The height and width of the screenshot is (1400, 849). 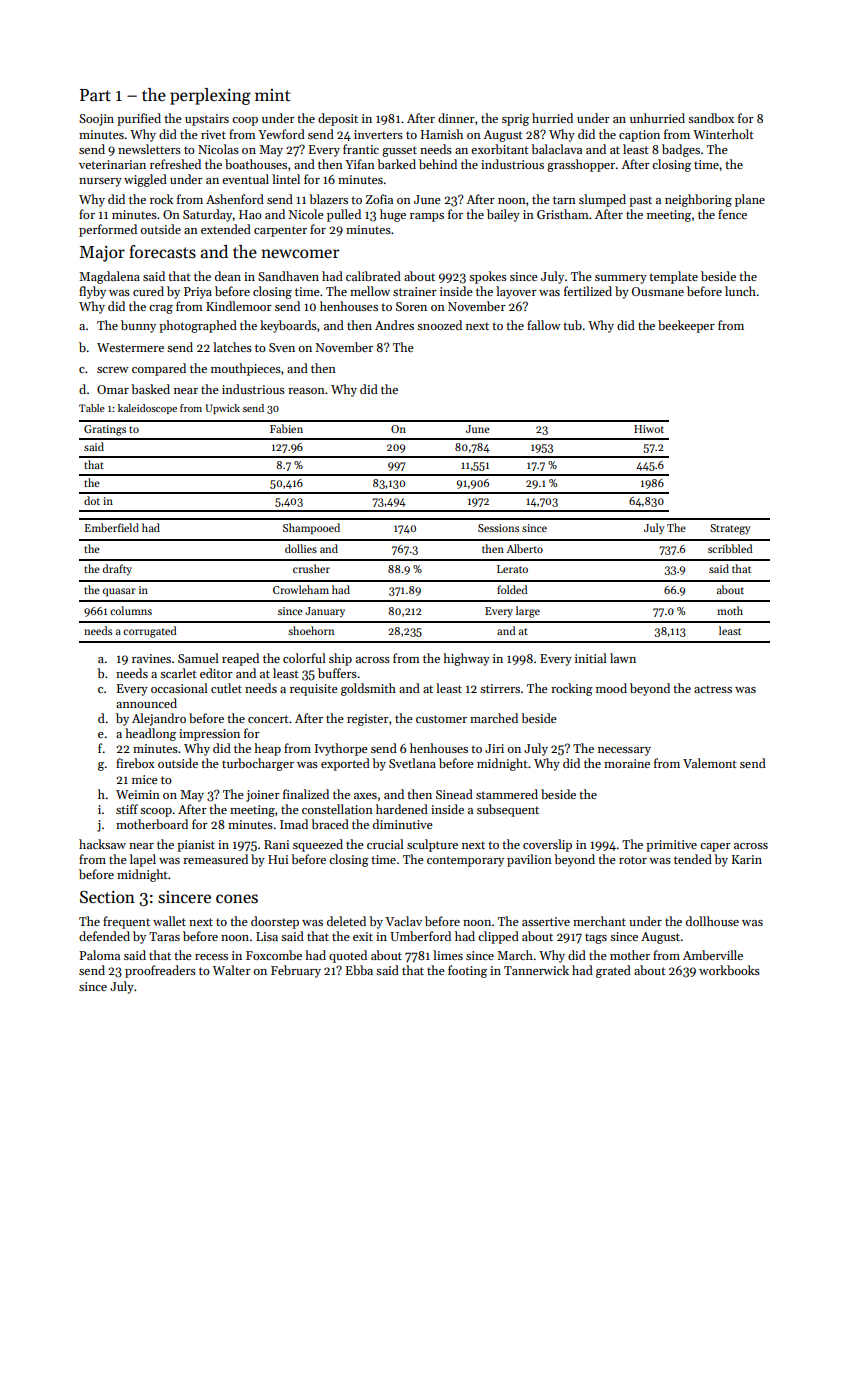 I want to click on Walter, so click(x=232, y=970).
